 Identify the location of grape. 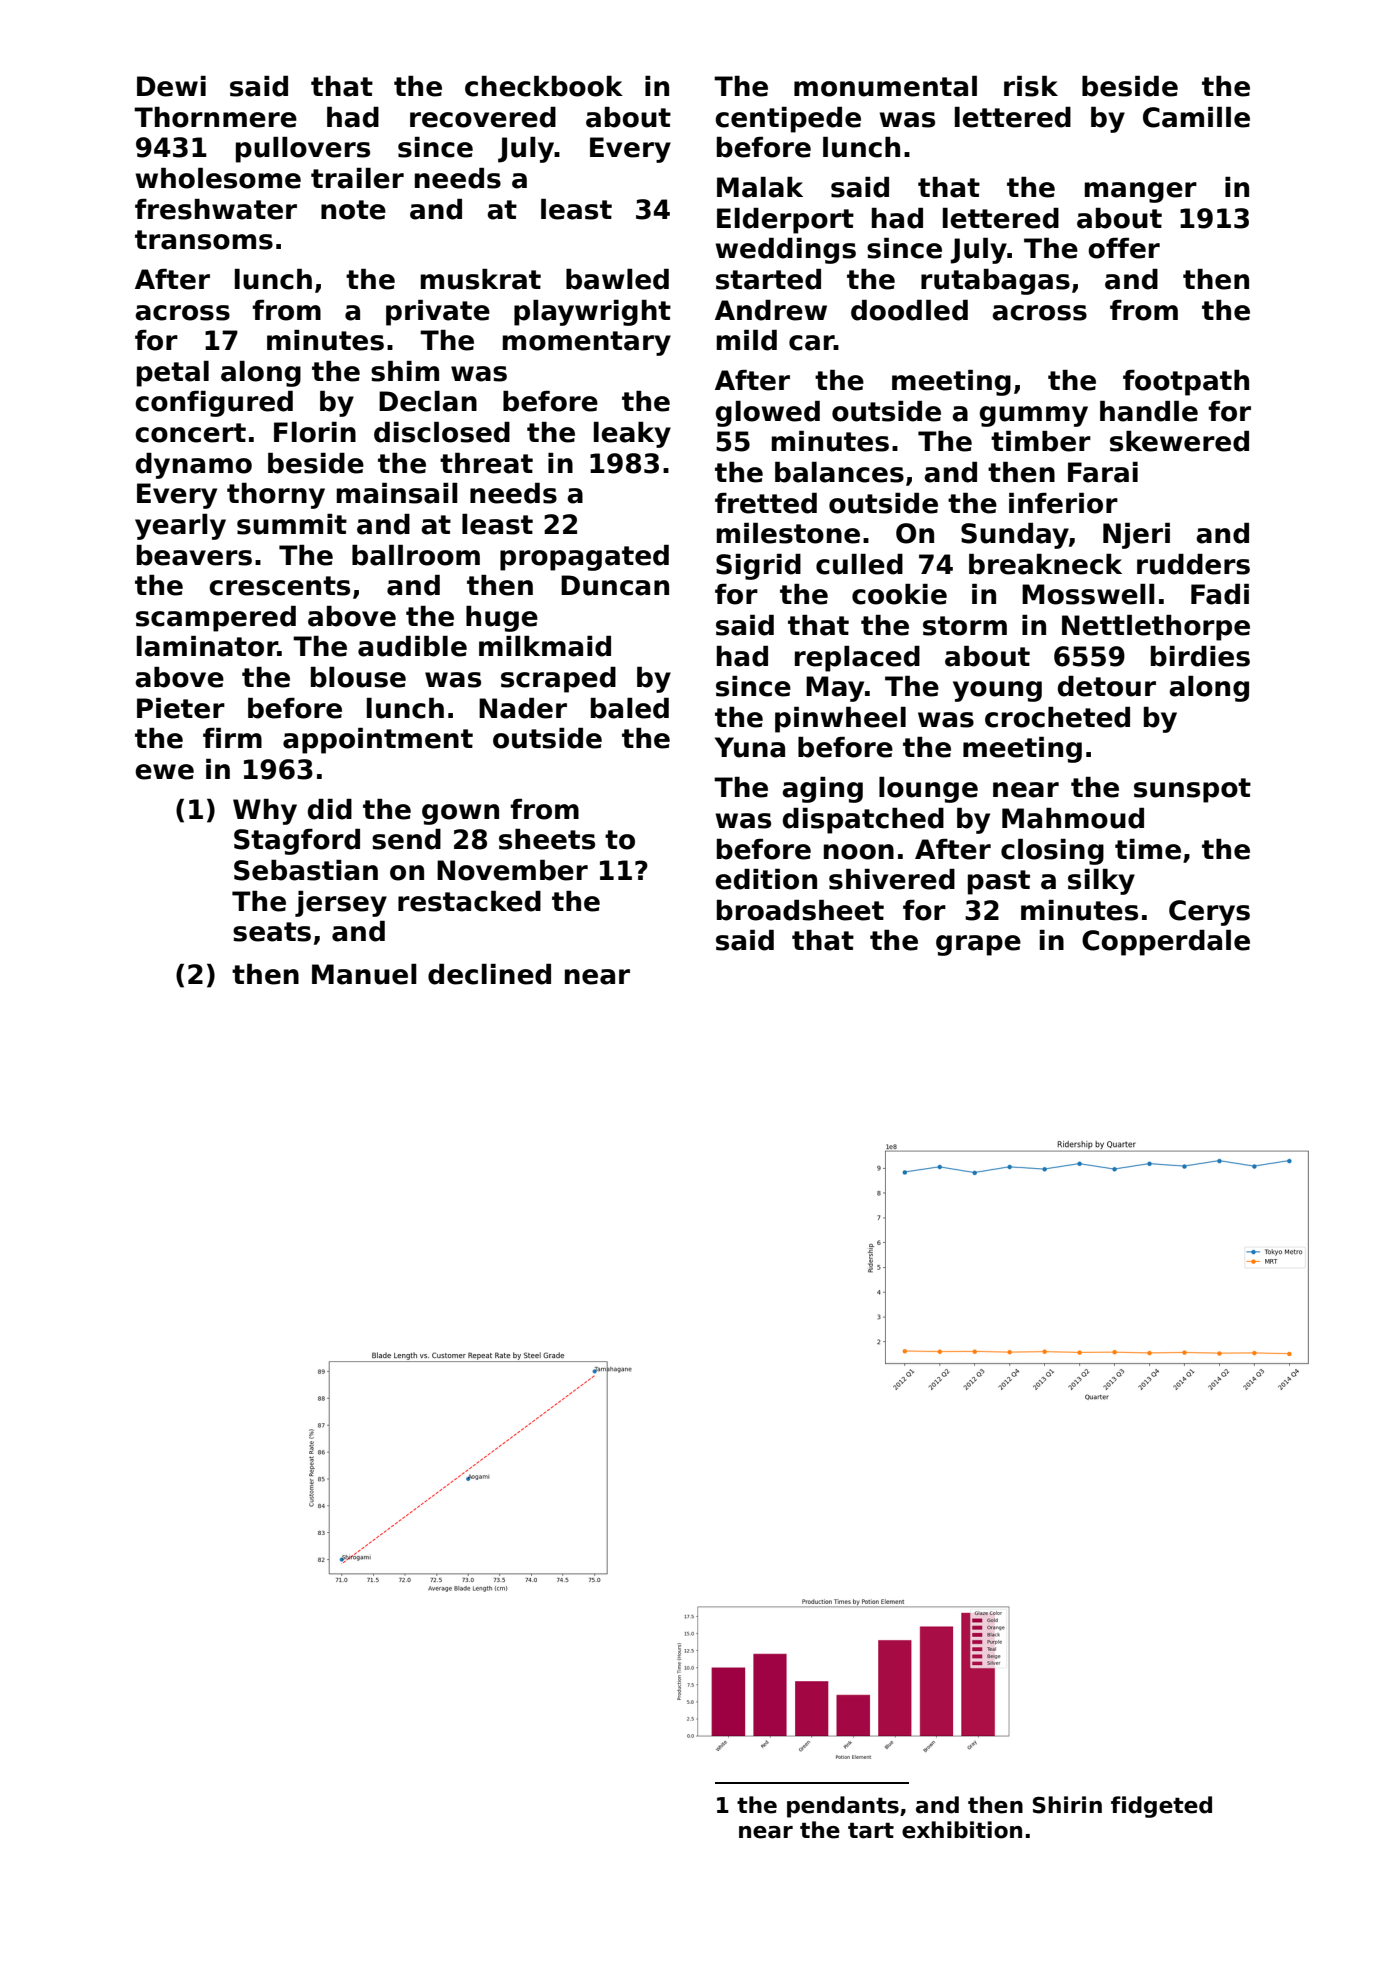
(978, 945).
